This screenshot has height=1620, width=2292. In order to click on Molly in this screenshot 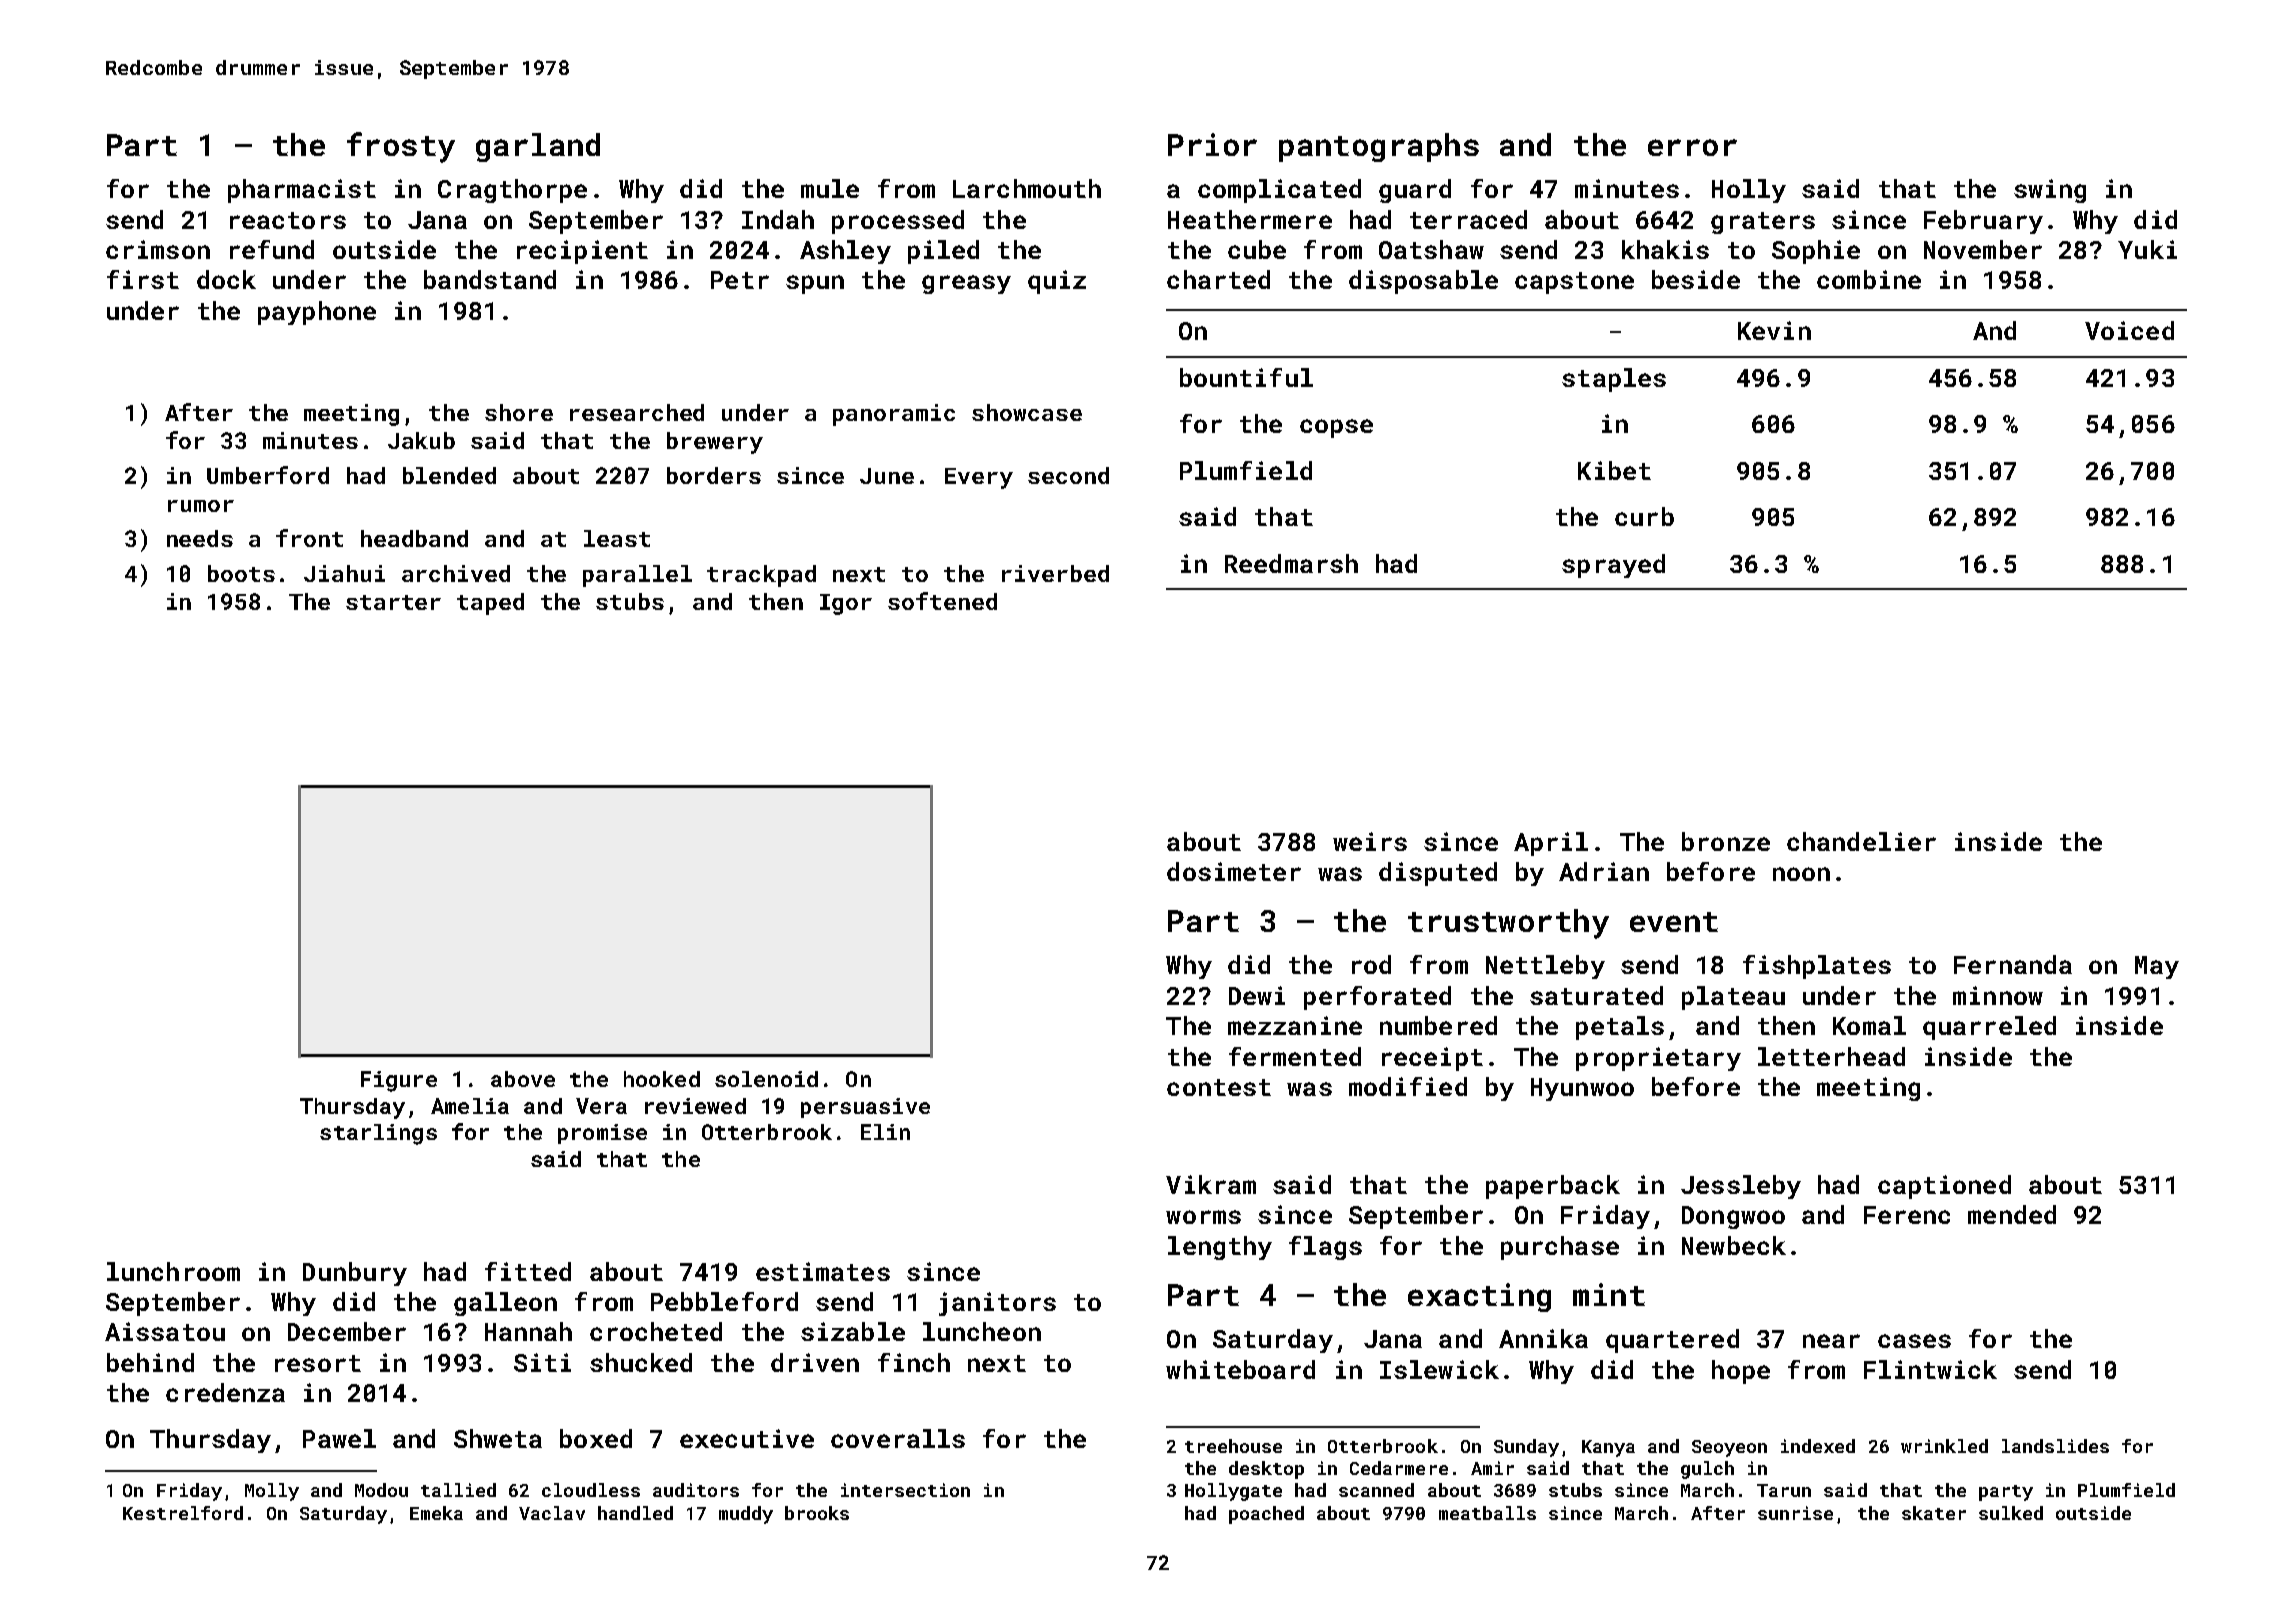, I will do `click(272, 1492)`.
